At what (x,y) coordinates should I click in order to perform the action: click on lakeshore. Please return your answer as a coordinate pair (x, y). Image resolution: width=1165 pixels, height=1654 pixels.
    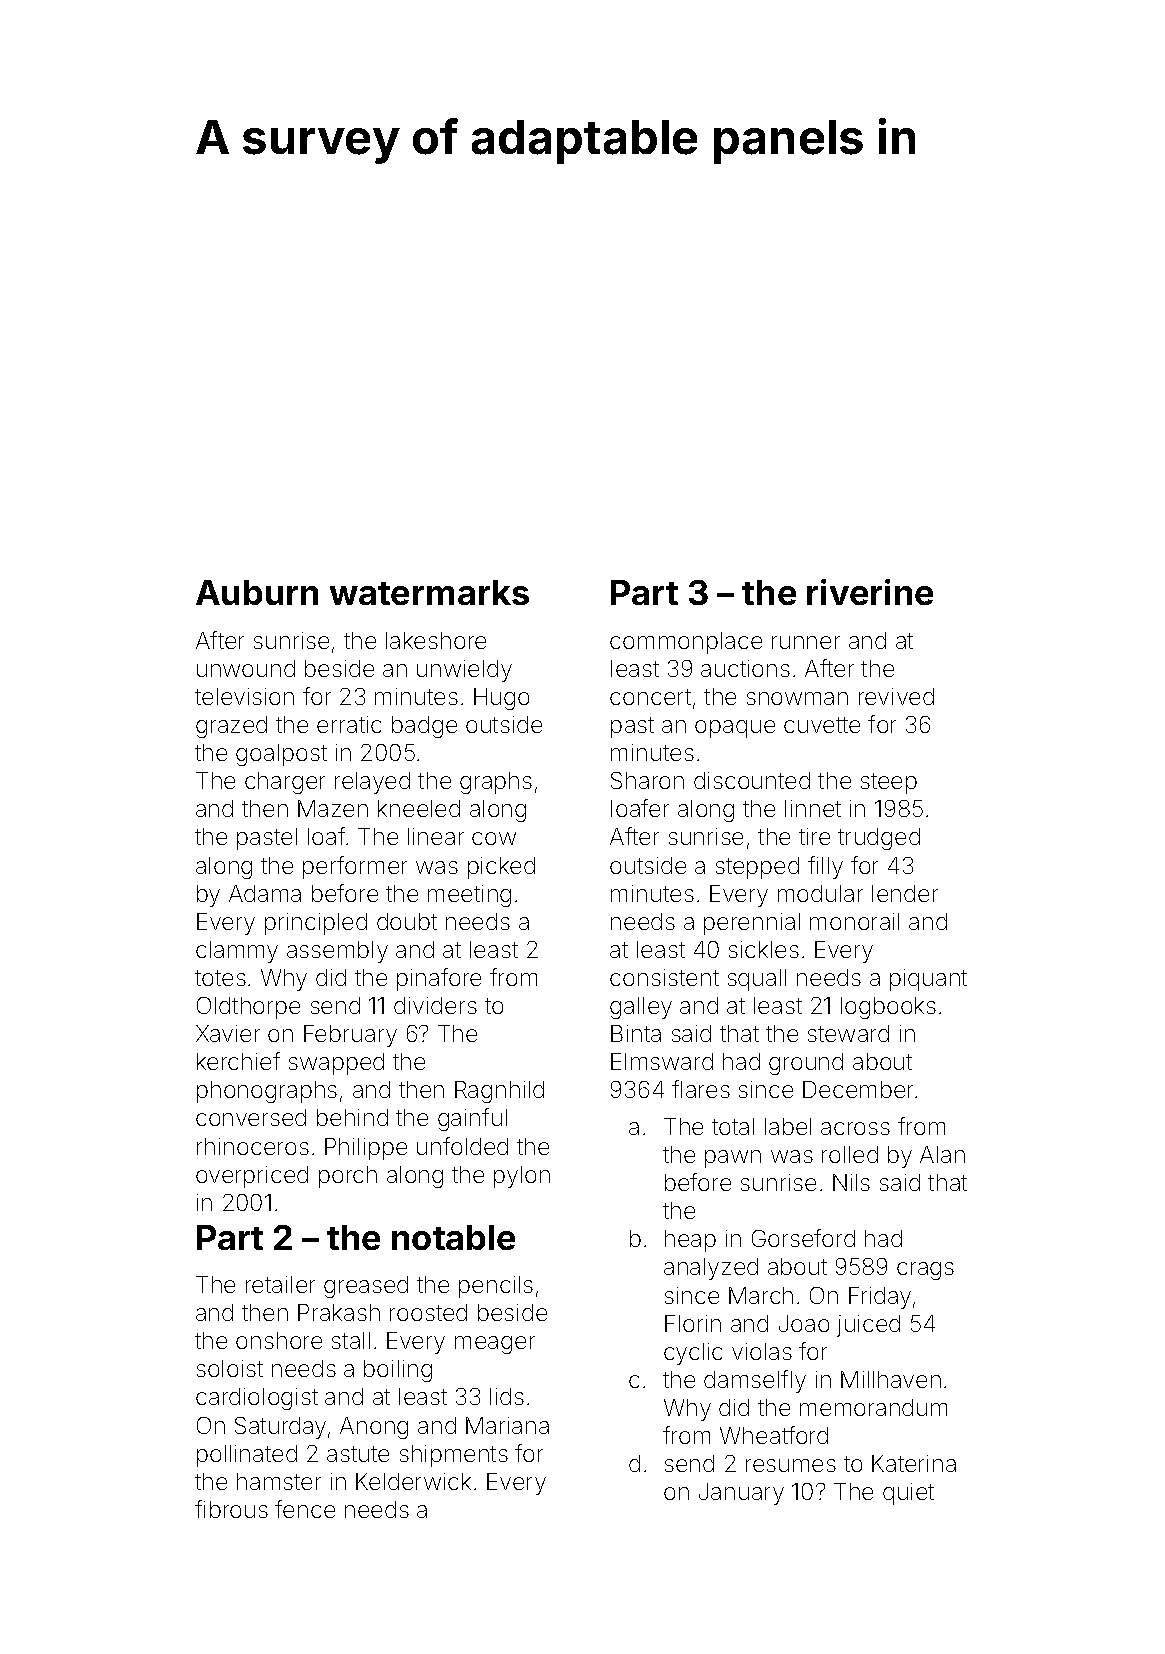
    Looking at the image, I should click on (436, 640).
